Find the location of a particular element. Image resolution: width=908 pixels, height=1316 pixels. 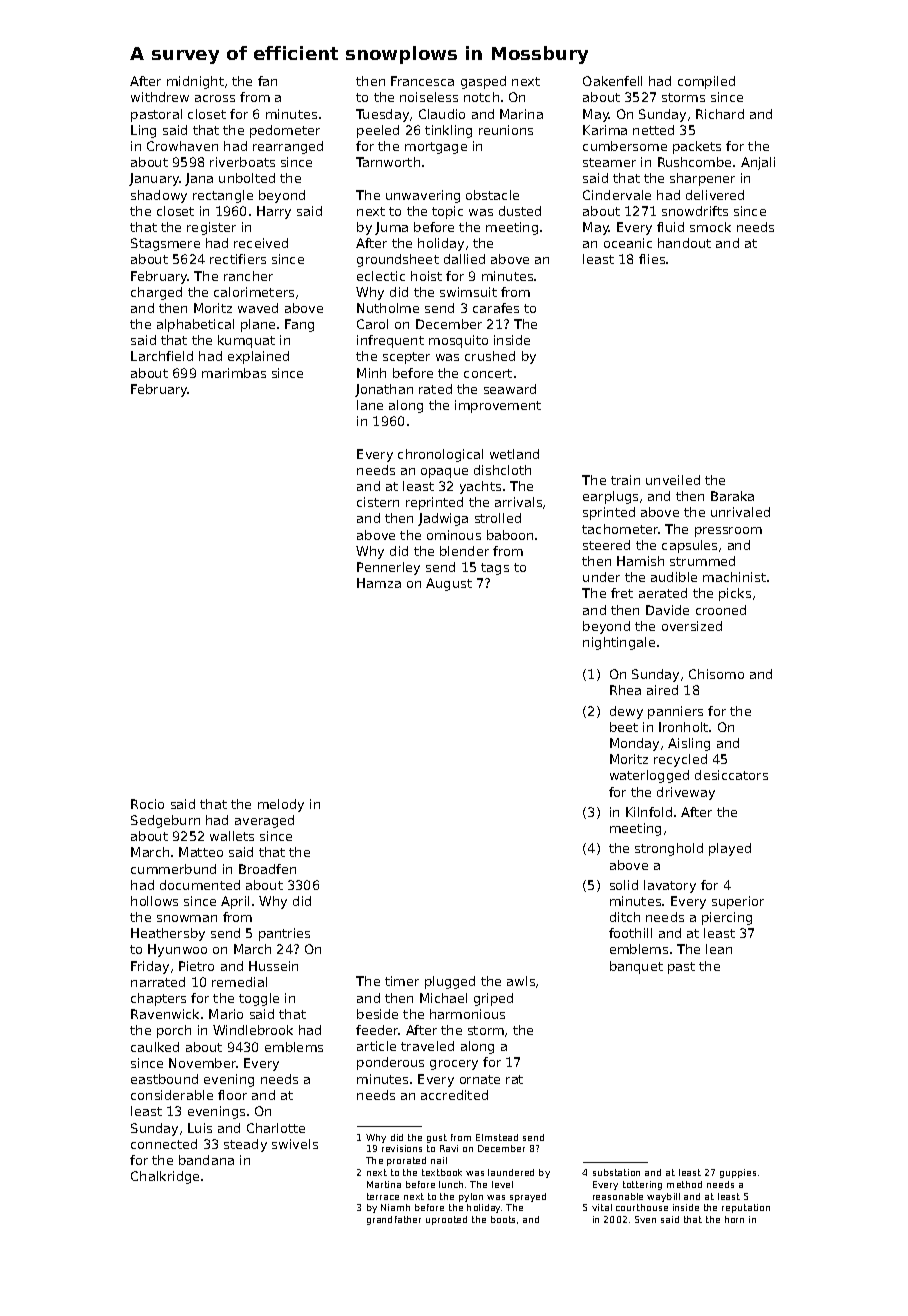

blender is located at coordinates (464, 551).
